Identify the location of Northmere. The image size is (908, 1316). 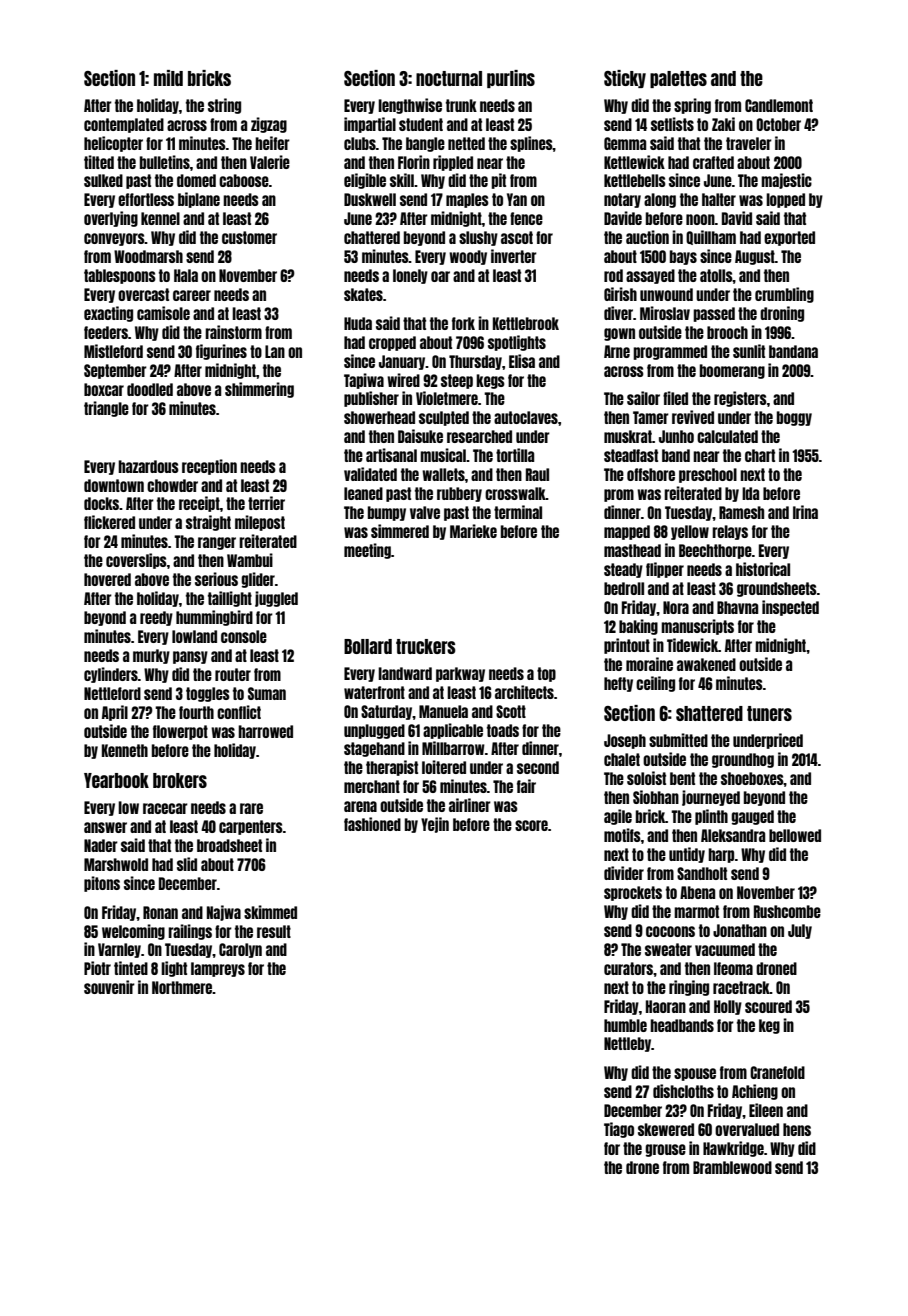
(182, 987).
